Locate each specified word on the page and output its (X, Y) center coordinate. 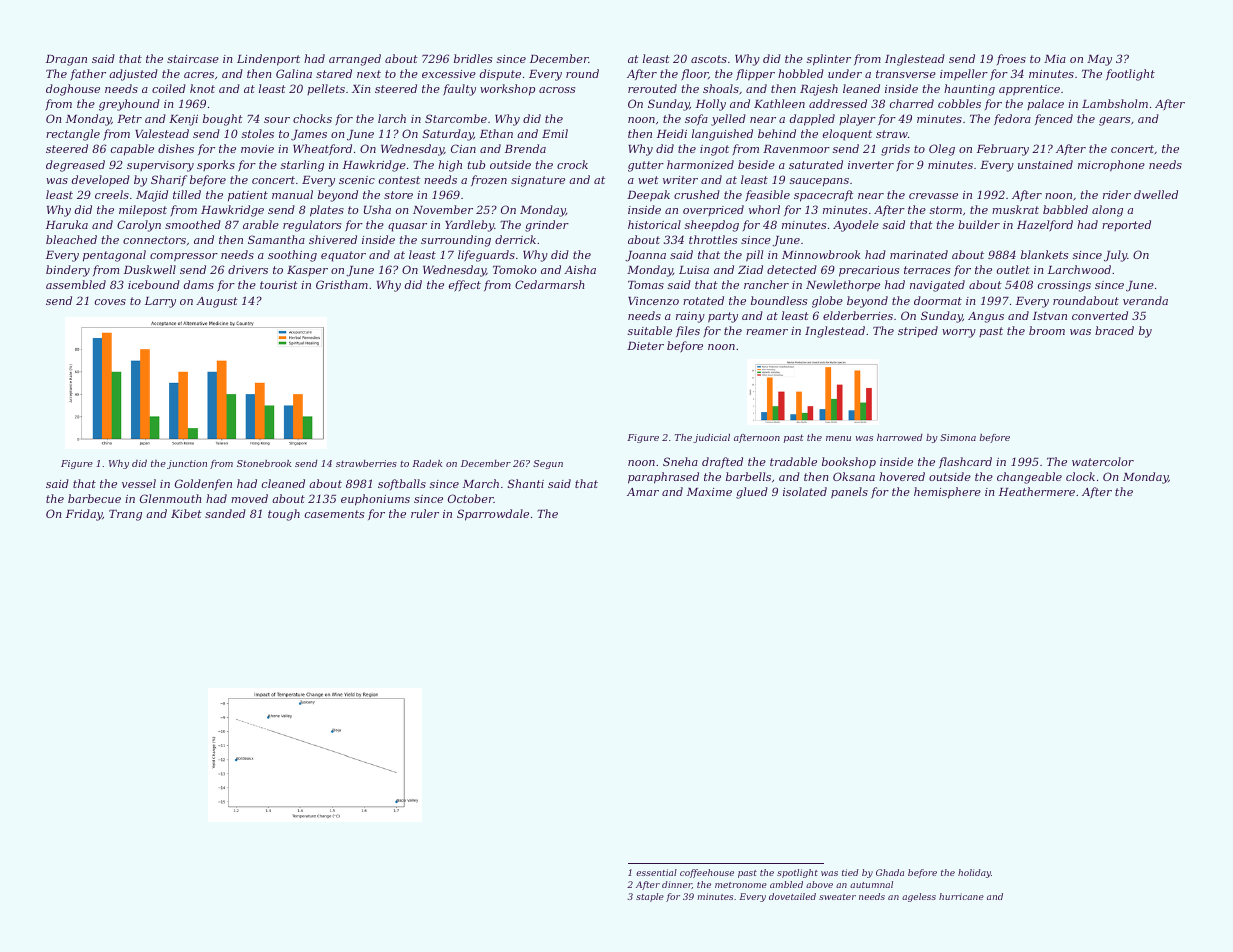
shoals (721, 88)
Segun (548, 464)
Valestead (162, 133)
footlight (1130, 75)
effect (465, 286)
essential (656, 872)
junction (187, 464)
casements (334, 514)
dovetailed (792, 896)
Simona (958, 437)
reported (1126, 225)
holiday (974, 873)
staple (650, 897)
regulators (312, 226)
